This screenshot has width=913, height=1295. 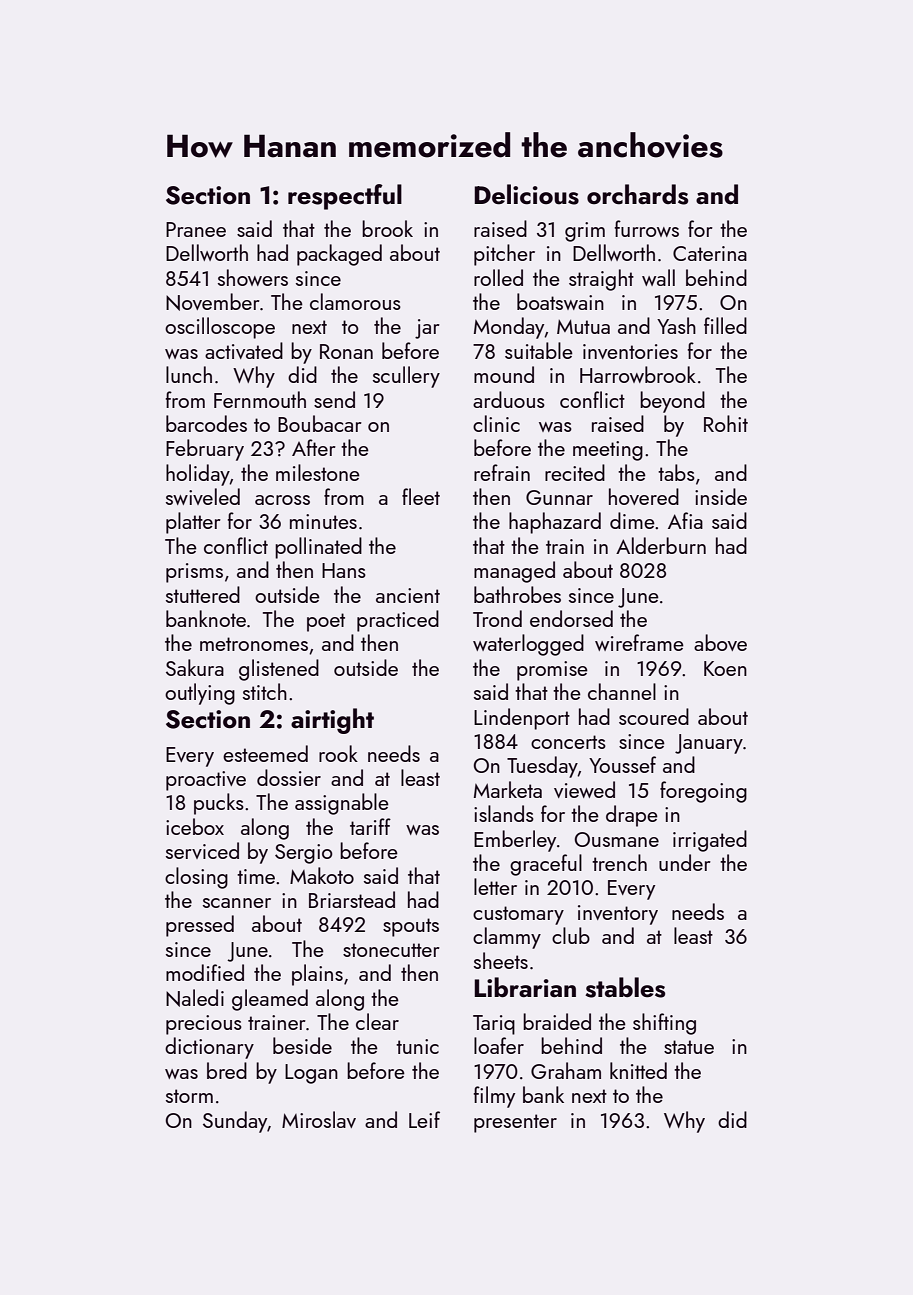 I want to click on fleet, so click(x=421, y=496).
